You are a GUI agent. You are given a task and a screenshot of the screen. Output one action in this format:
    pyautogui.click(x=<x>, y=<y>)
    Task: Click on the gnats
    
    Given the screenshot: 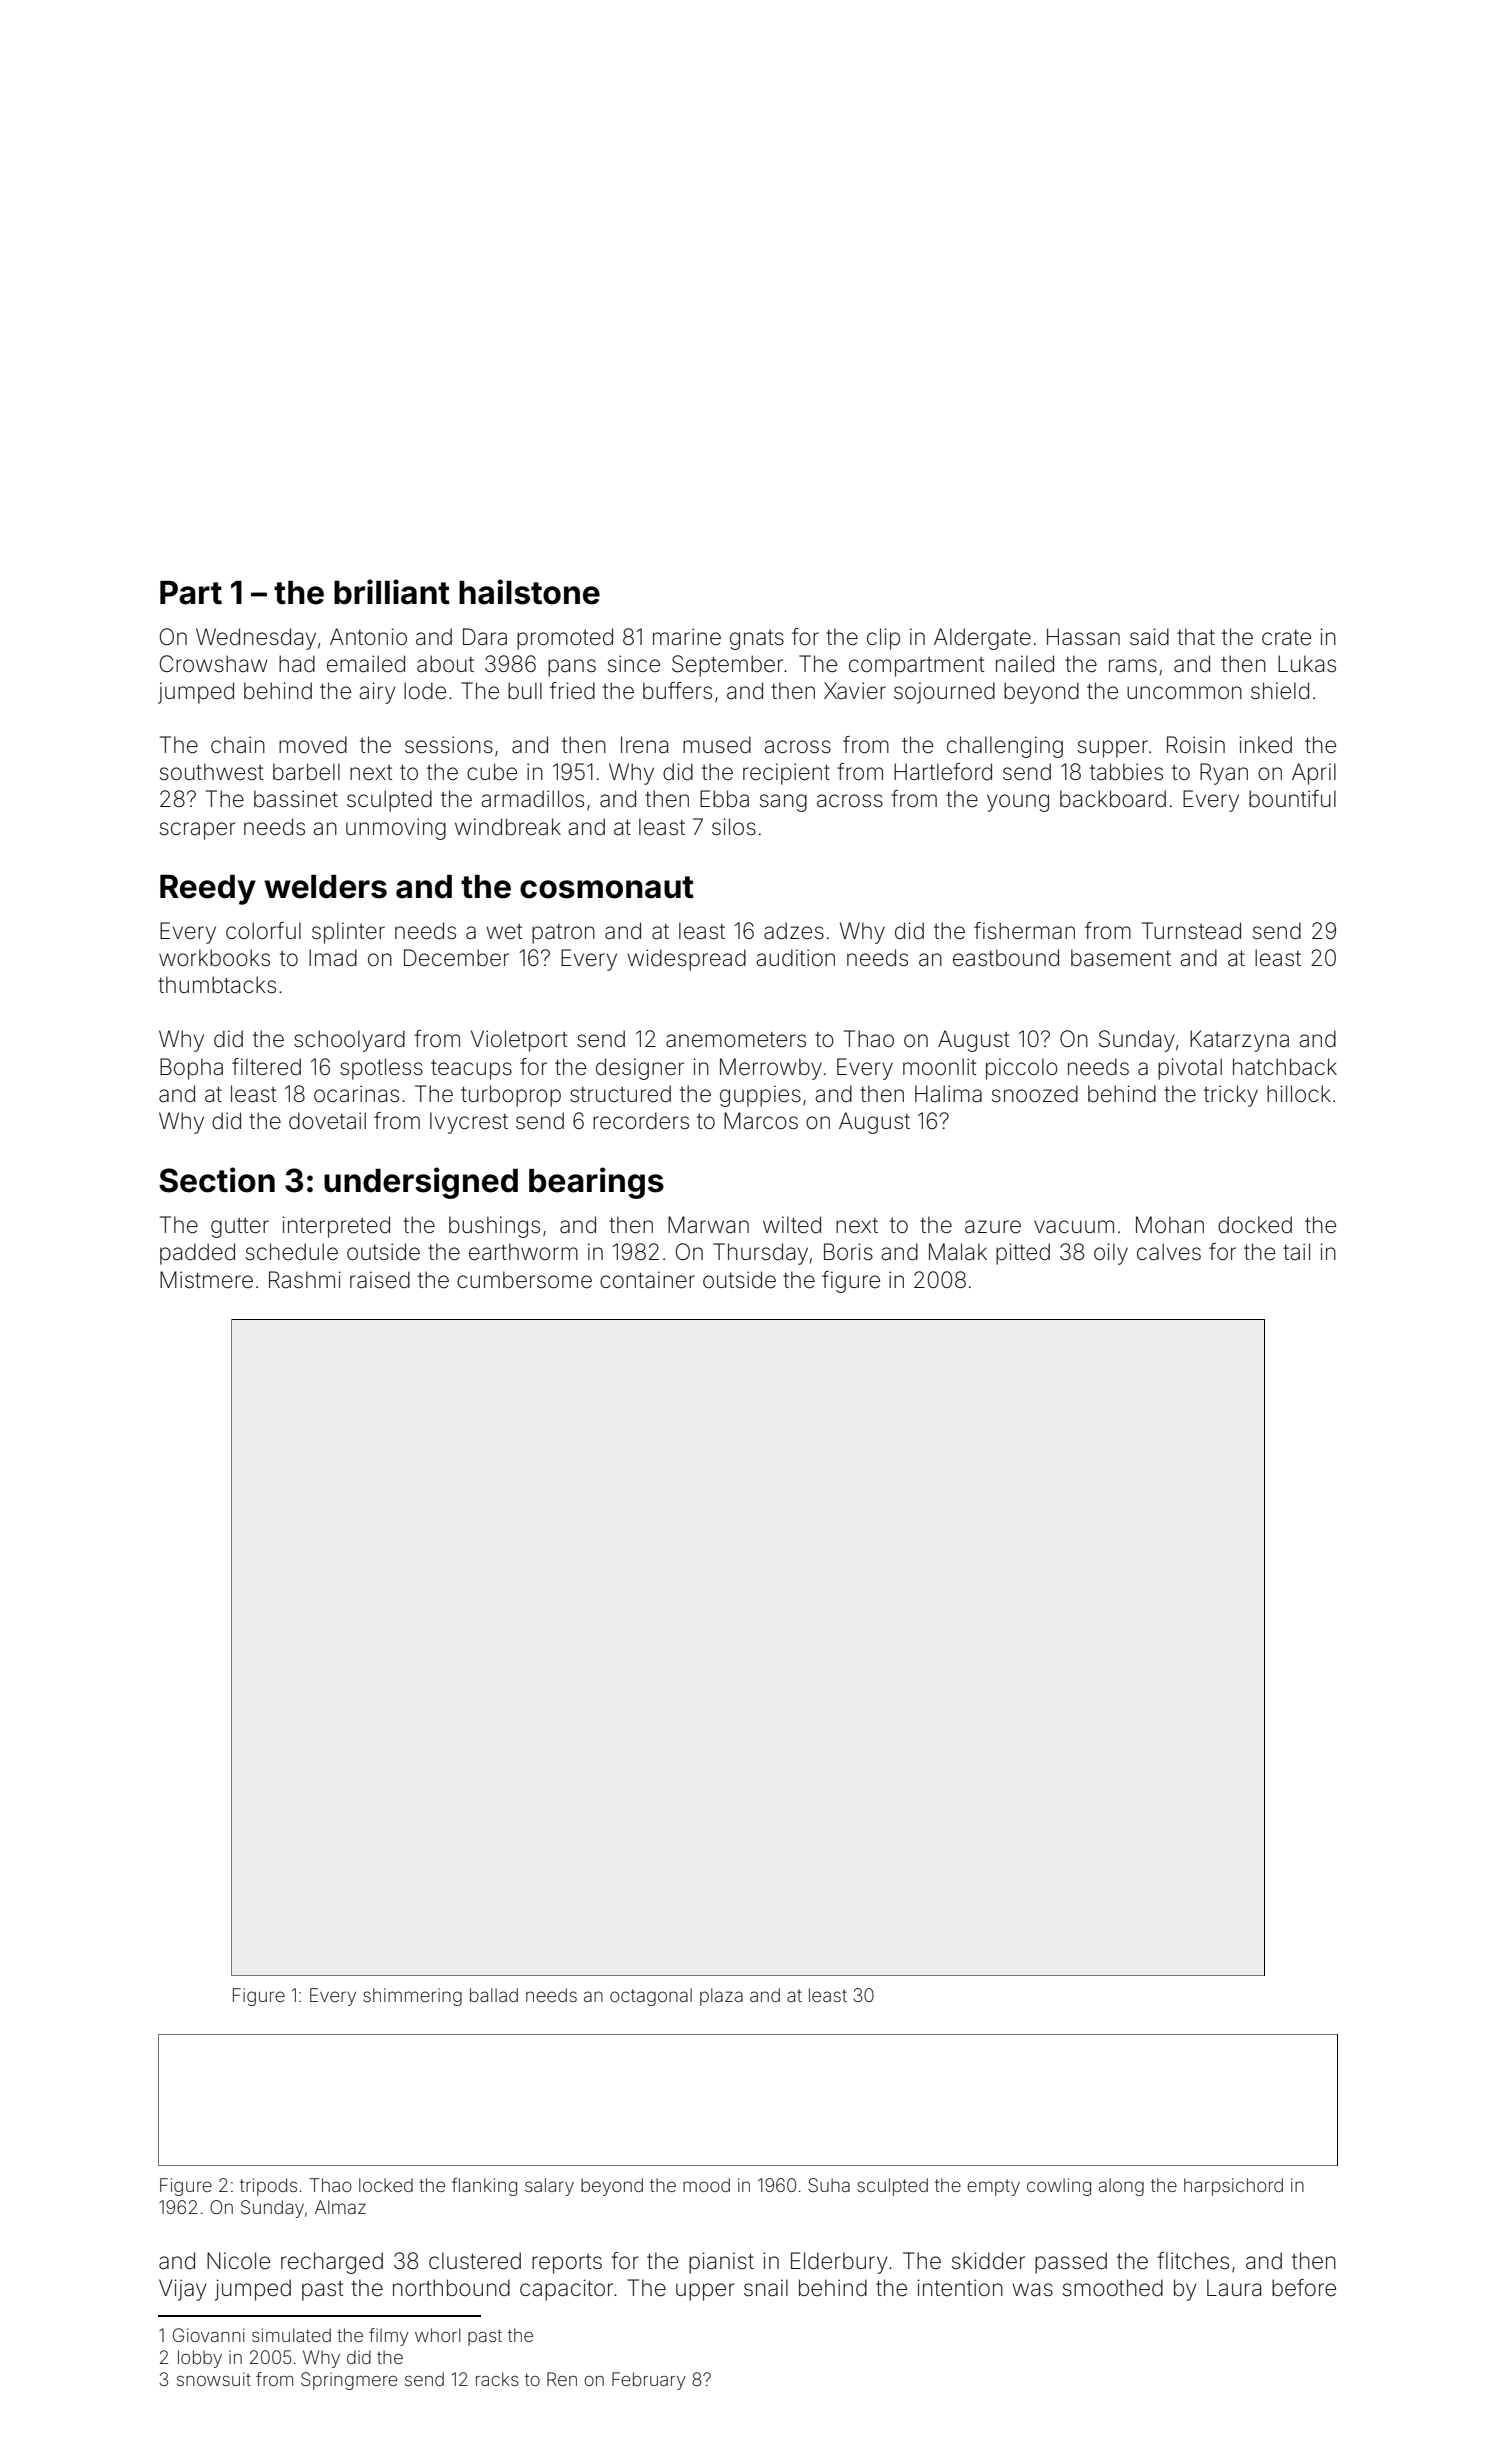 What is the action you would take?
    pyautogui.click(x=757, y=640)
